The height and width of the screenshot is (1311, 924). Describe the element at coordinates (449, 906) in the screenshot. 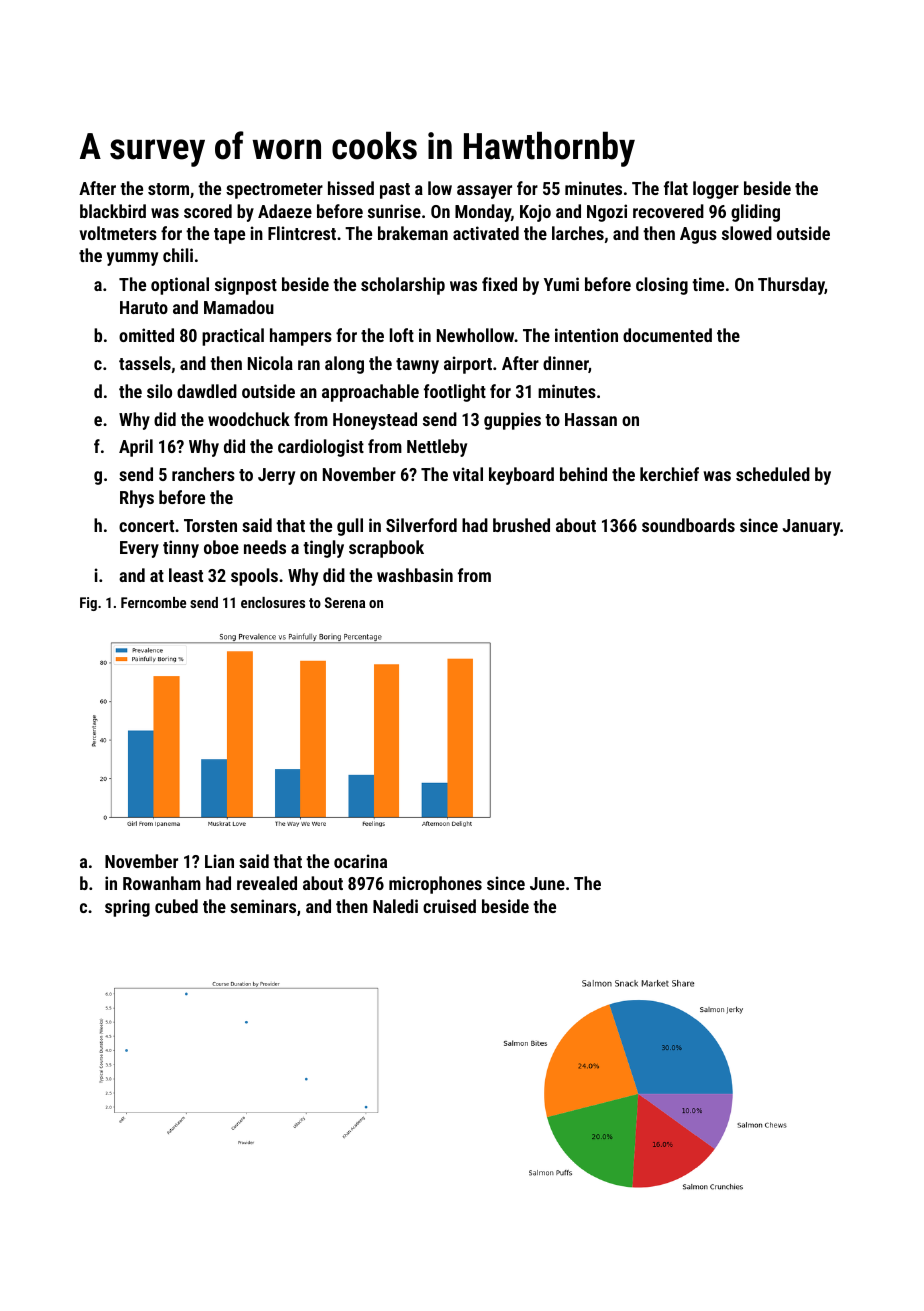

I see `cruised` at that location.
